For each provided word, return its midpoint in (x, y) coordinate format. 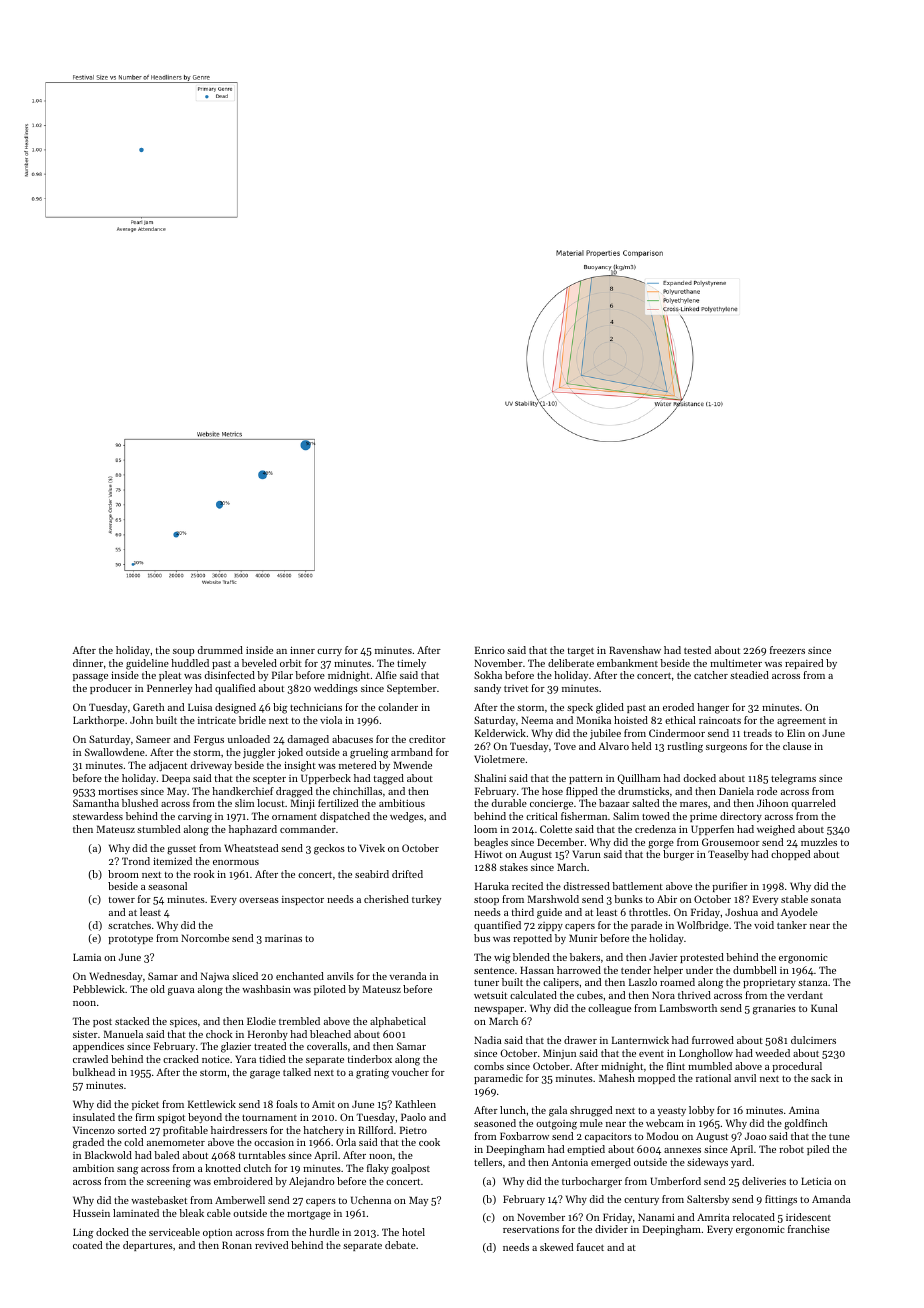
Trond (136, 861)
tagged (389, 779)
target (581, 652)
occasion (274, 1142)
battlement (637, 886)
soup (183, 652)
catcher (711, 675)
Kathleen (415, 1104)
